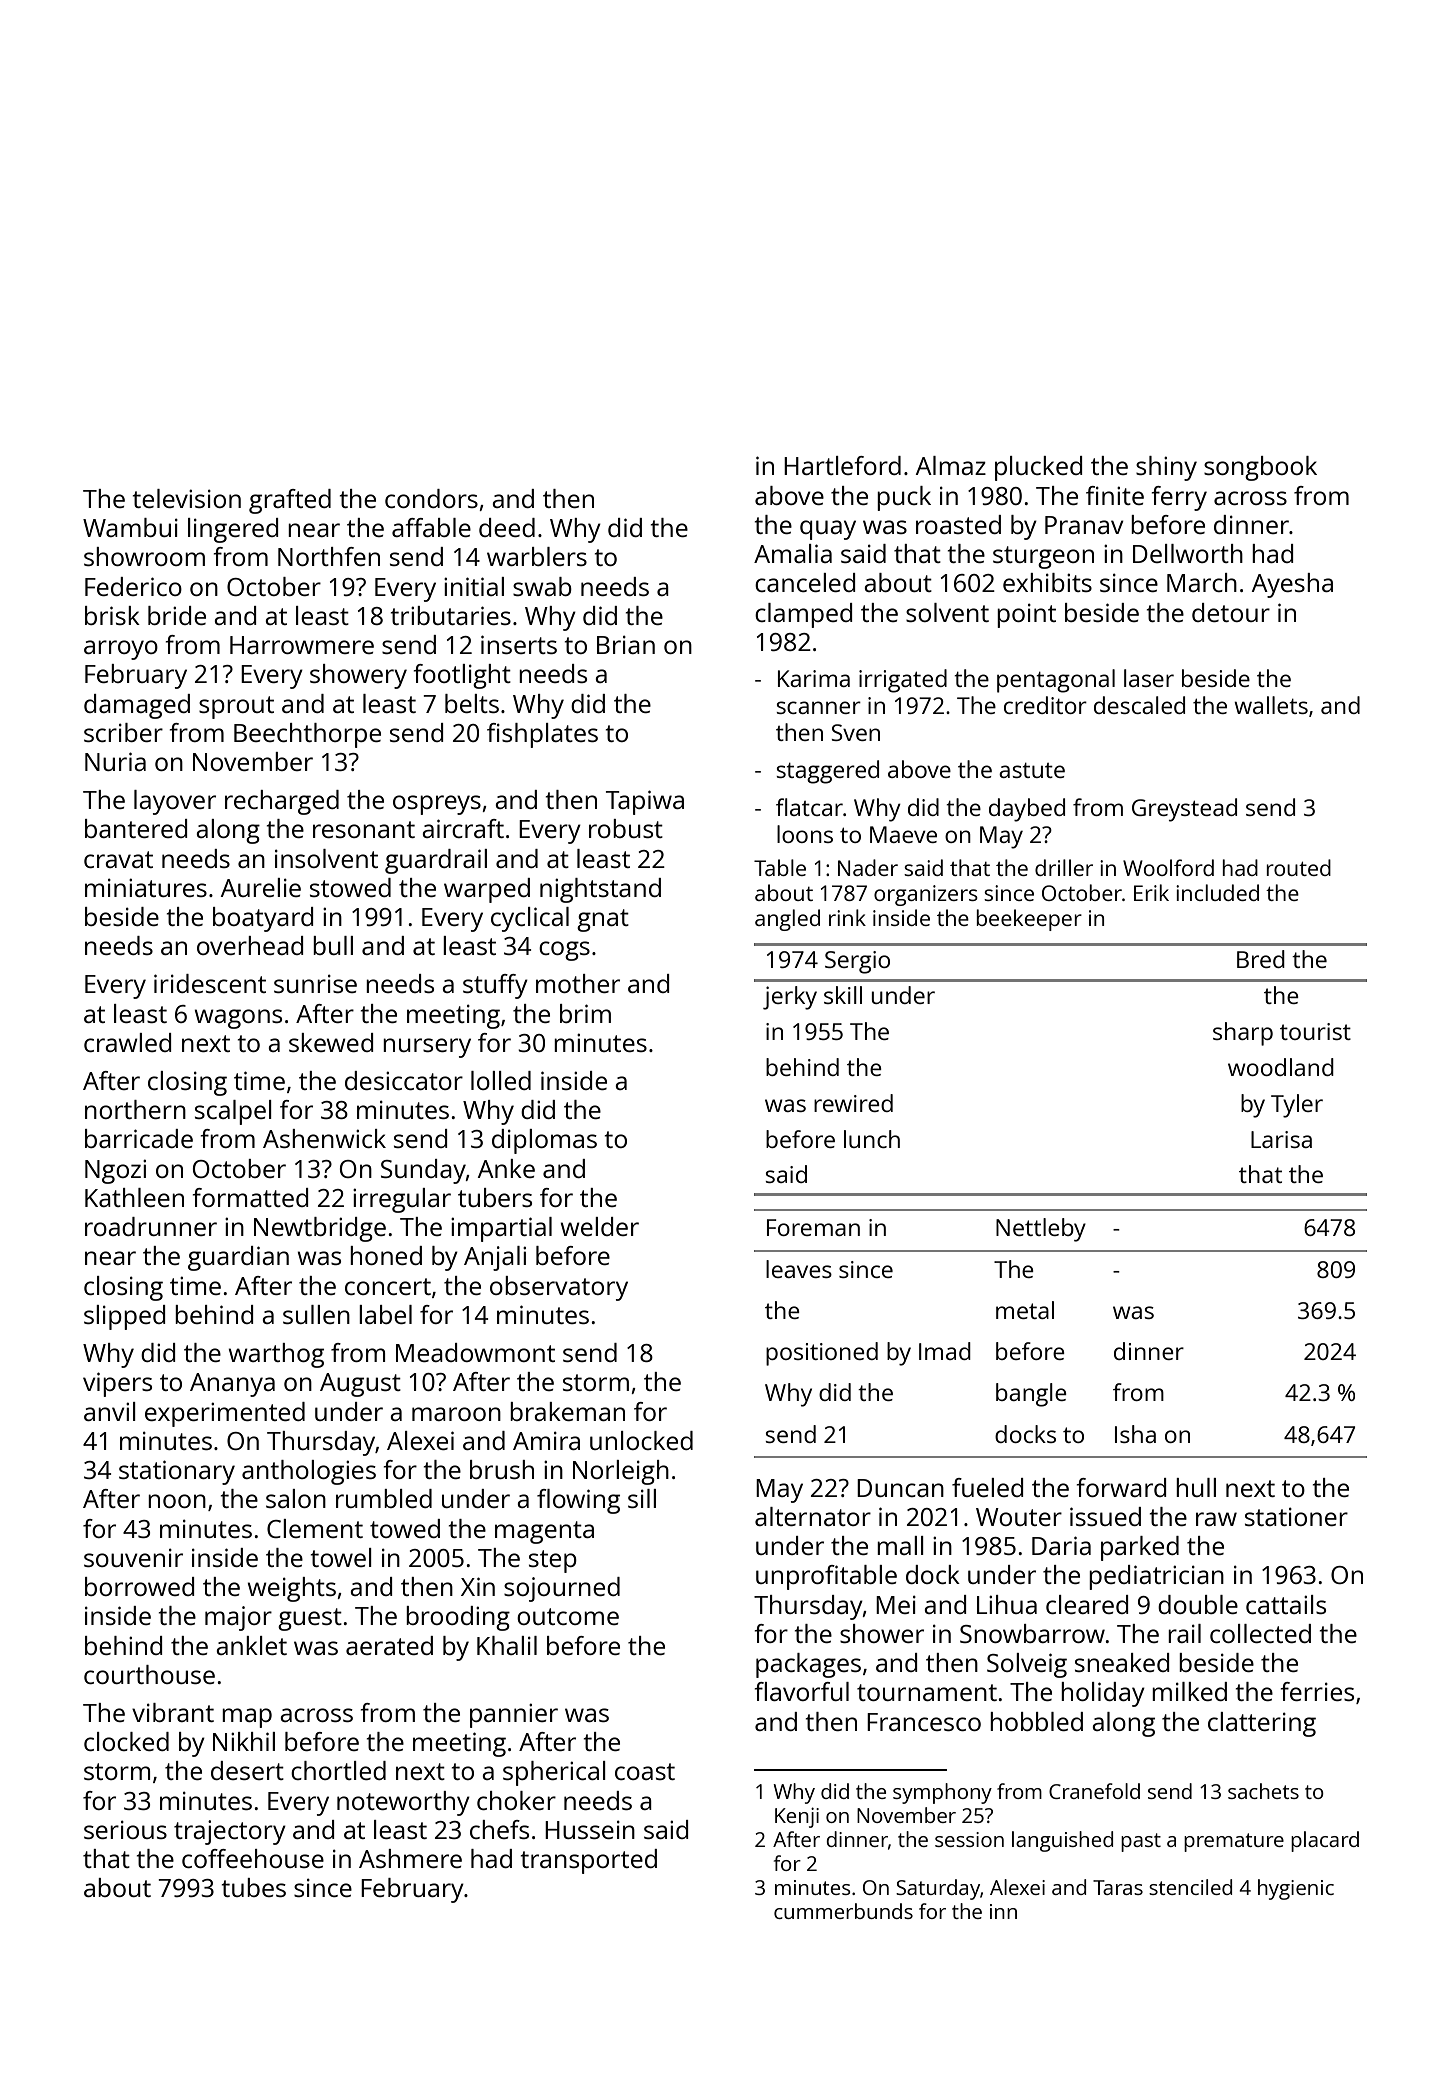 This screenshot has height=2100, width=1450. I want to click on positioned, so click(822, 1354).
